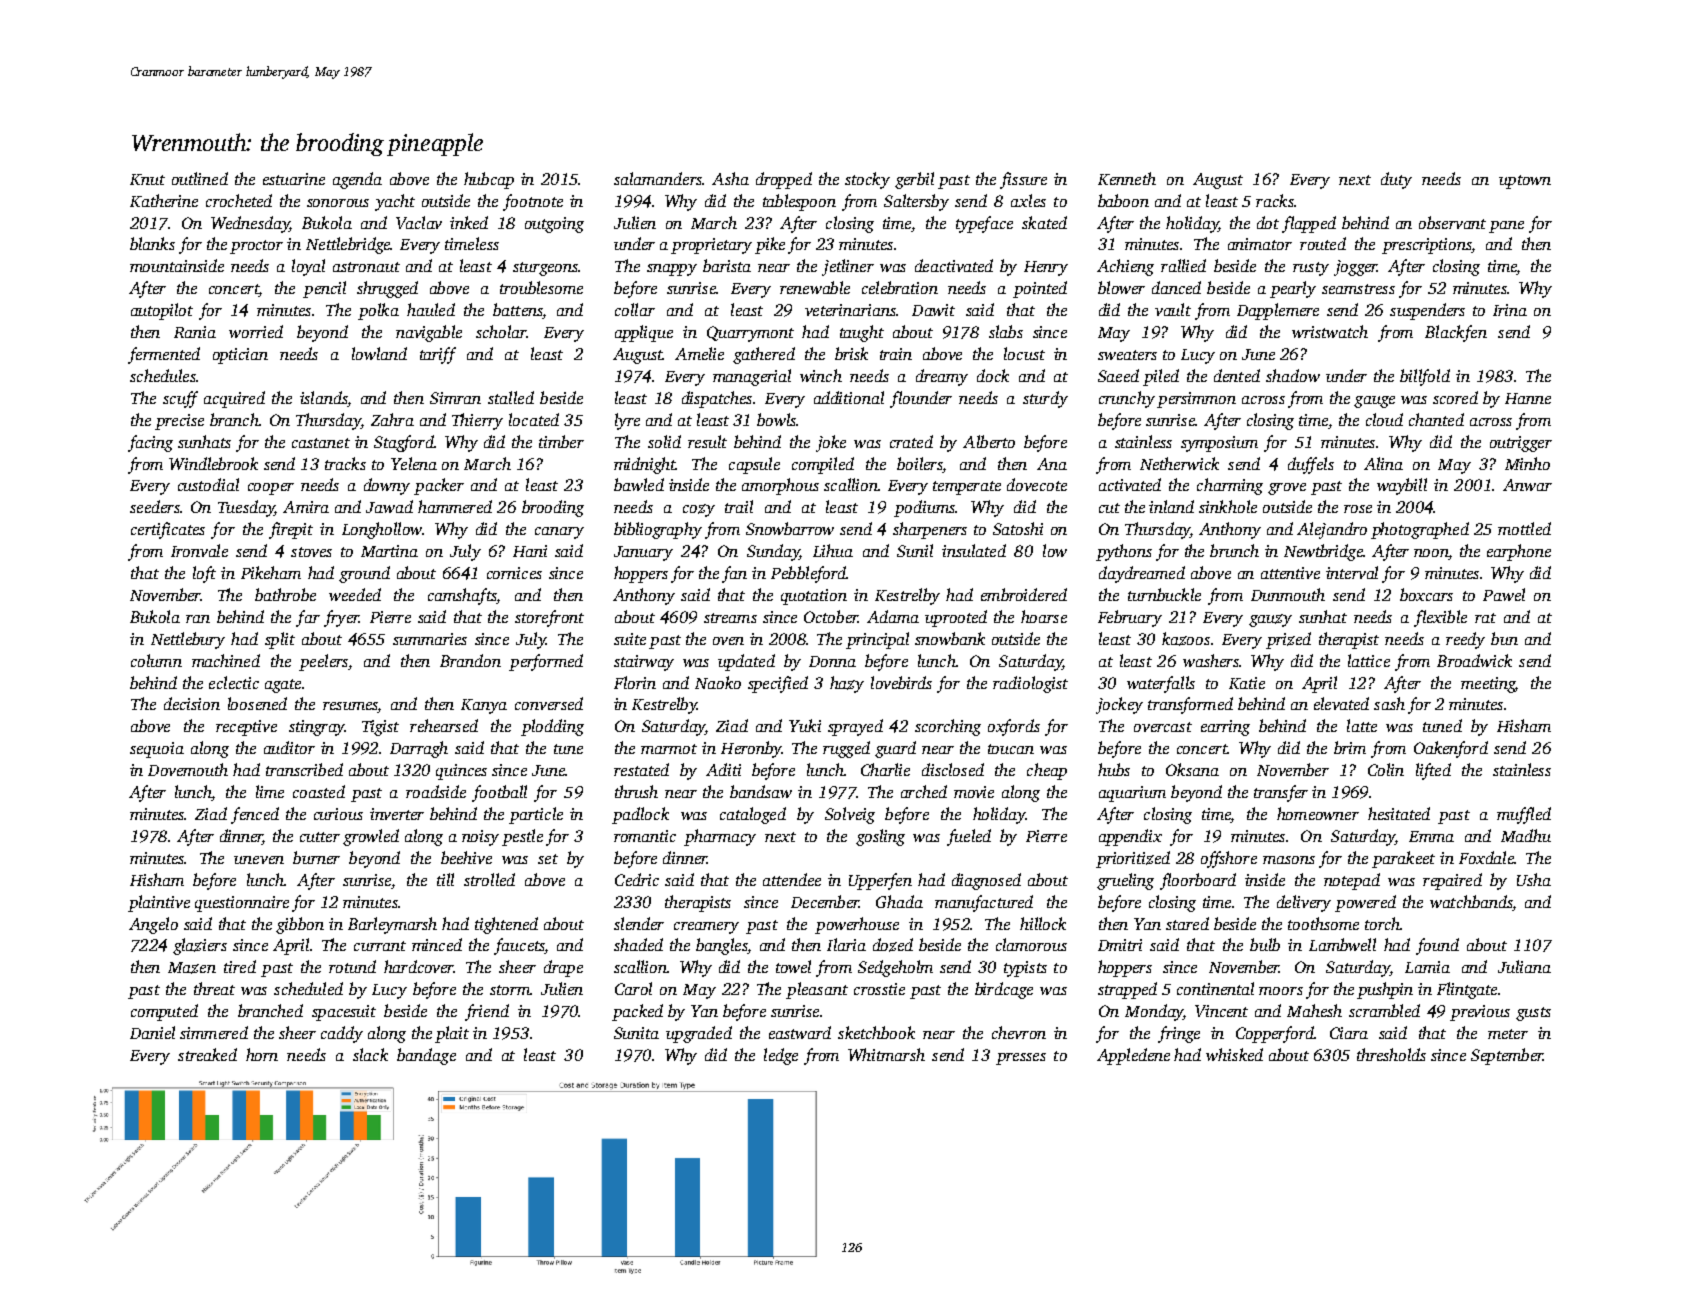 The width and height of the screenshot is (1681, 1299). Describe the element at coordinates (162, 311) in the screenshot. I see `autopilot` at that location.
